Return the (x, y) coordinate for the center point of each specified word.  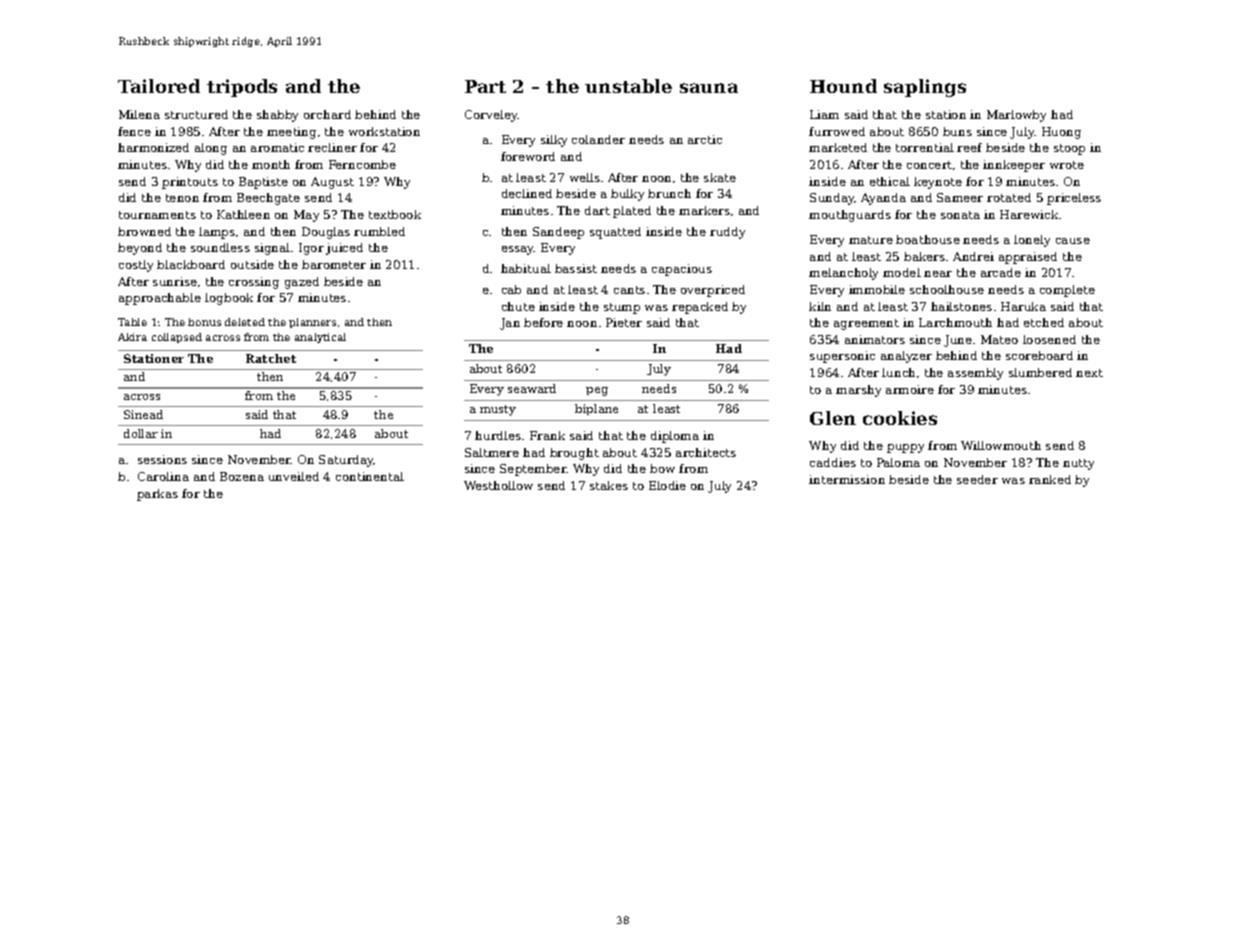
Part (485, 86)
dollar (141, 433)
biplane (596, 409)
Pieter (624, 322)
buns (957, 131)
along (211, 149)
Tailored (159, 86)
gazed (302, 283)
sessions (162, 459)
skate (720, 177)
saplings (925, 88)
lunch (898, 372)
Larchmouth (955, 322)
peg (597, 391)
